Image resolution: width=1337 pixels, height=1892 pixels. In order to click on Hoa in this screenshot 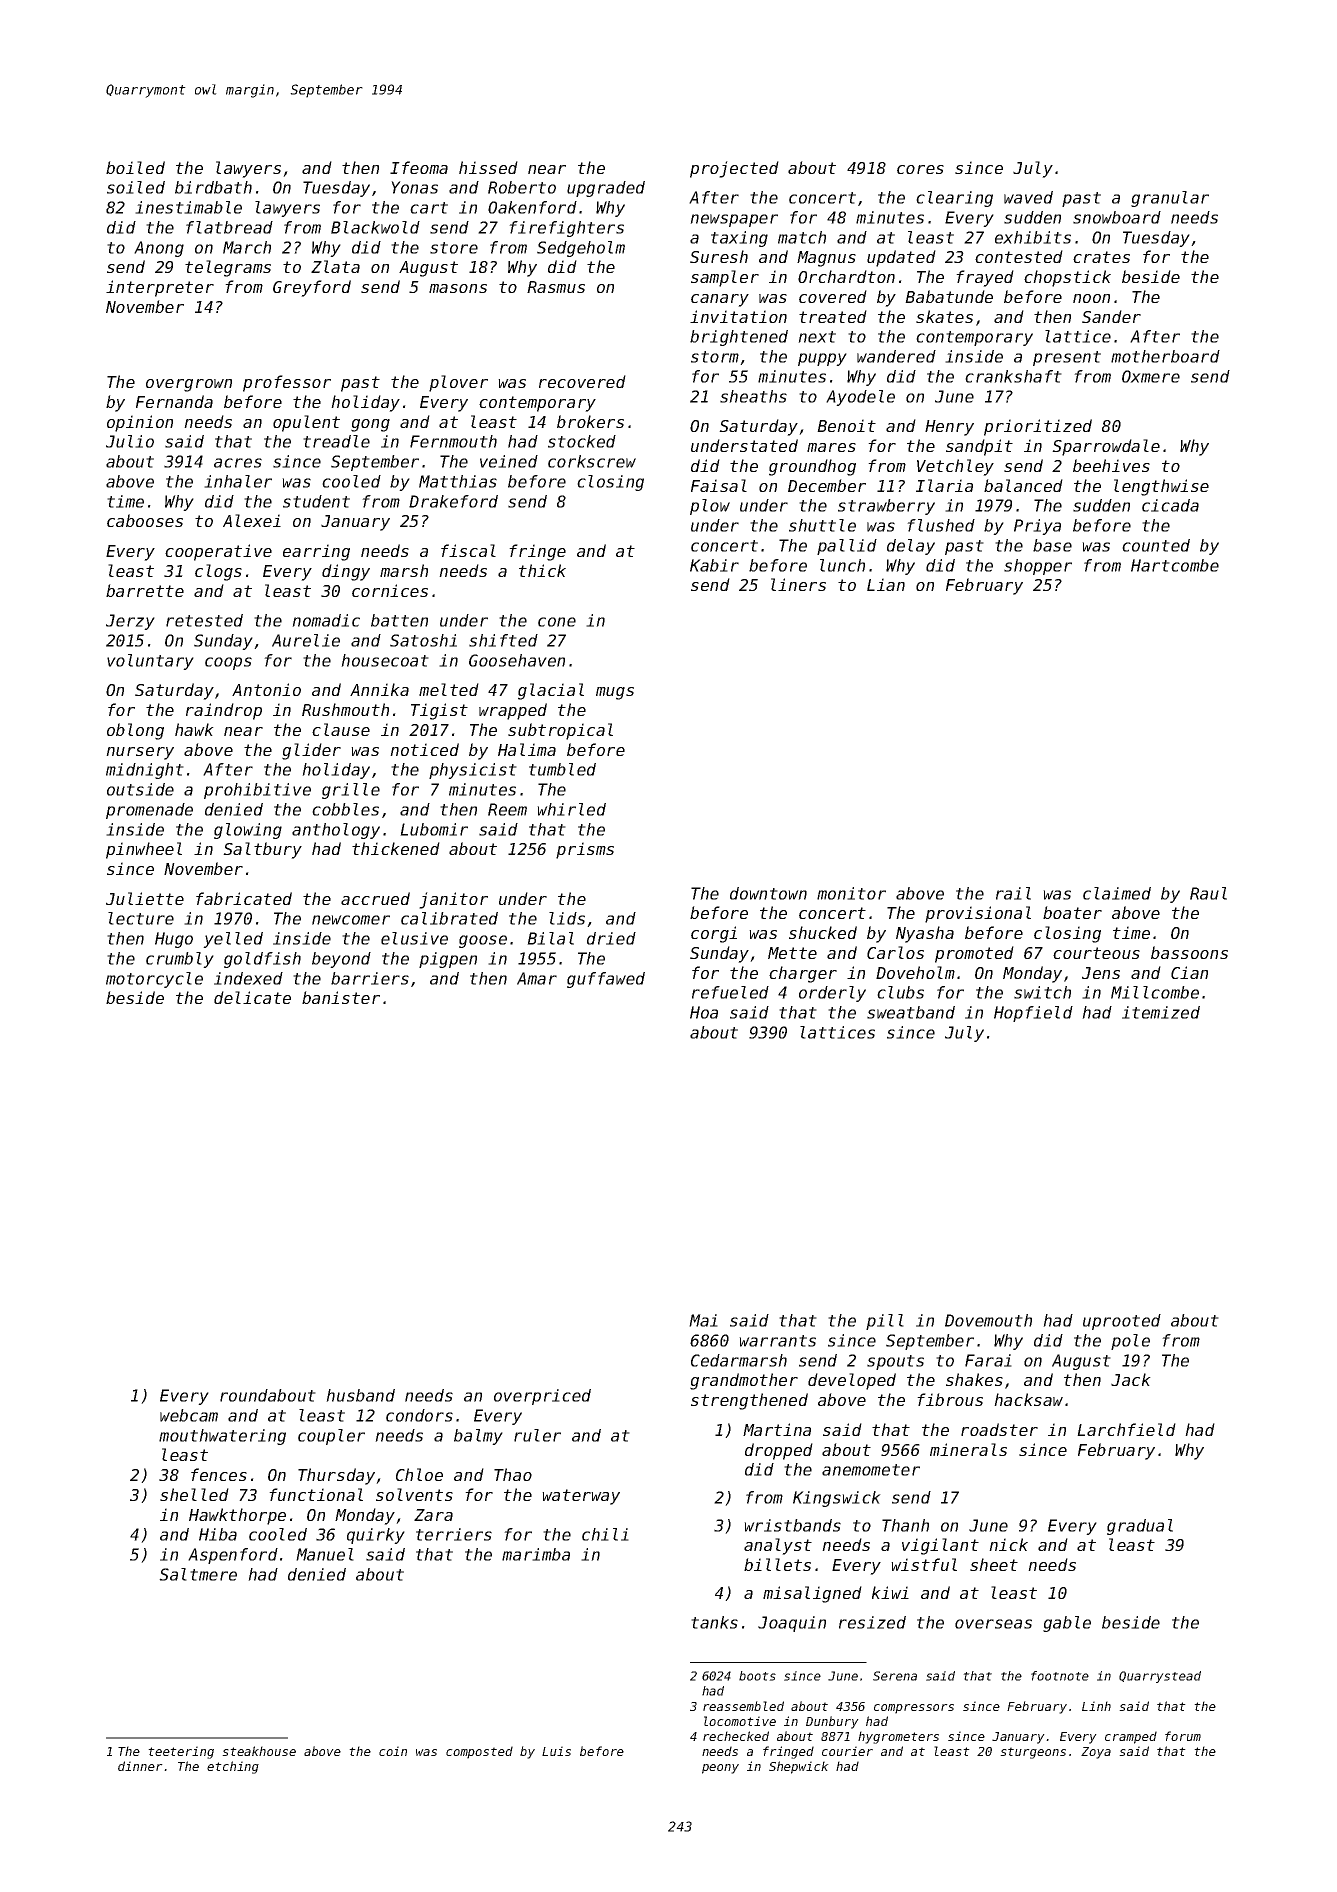, I will do `click(704, 1012)`.
